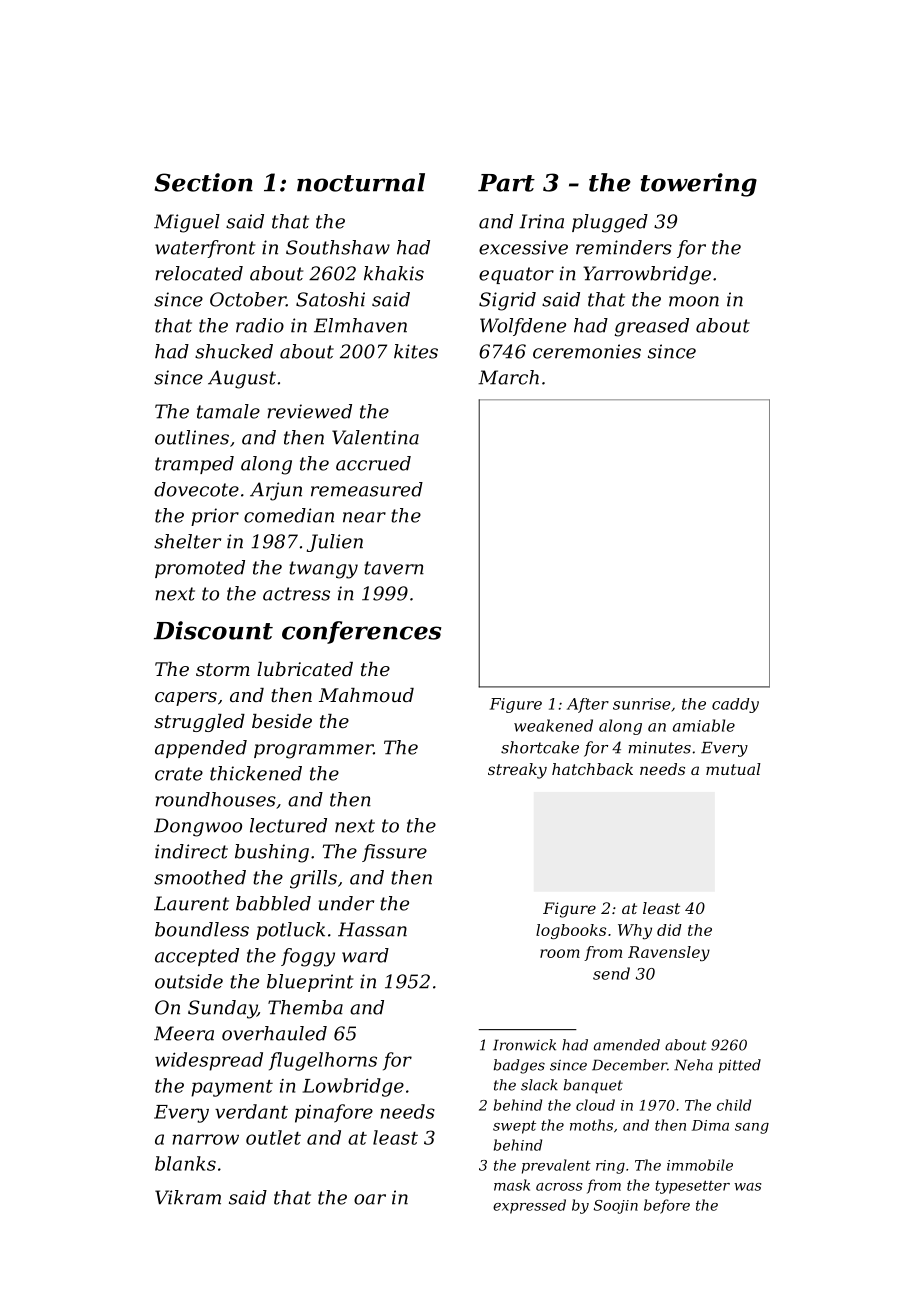 This image has height=1311, width=924. I want to click on mutual, so click(733, 769).
